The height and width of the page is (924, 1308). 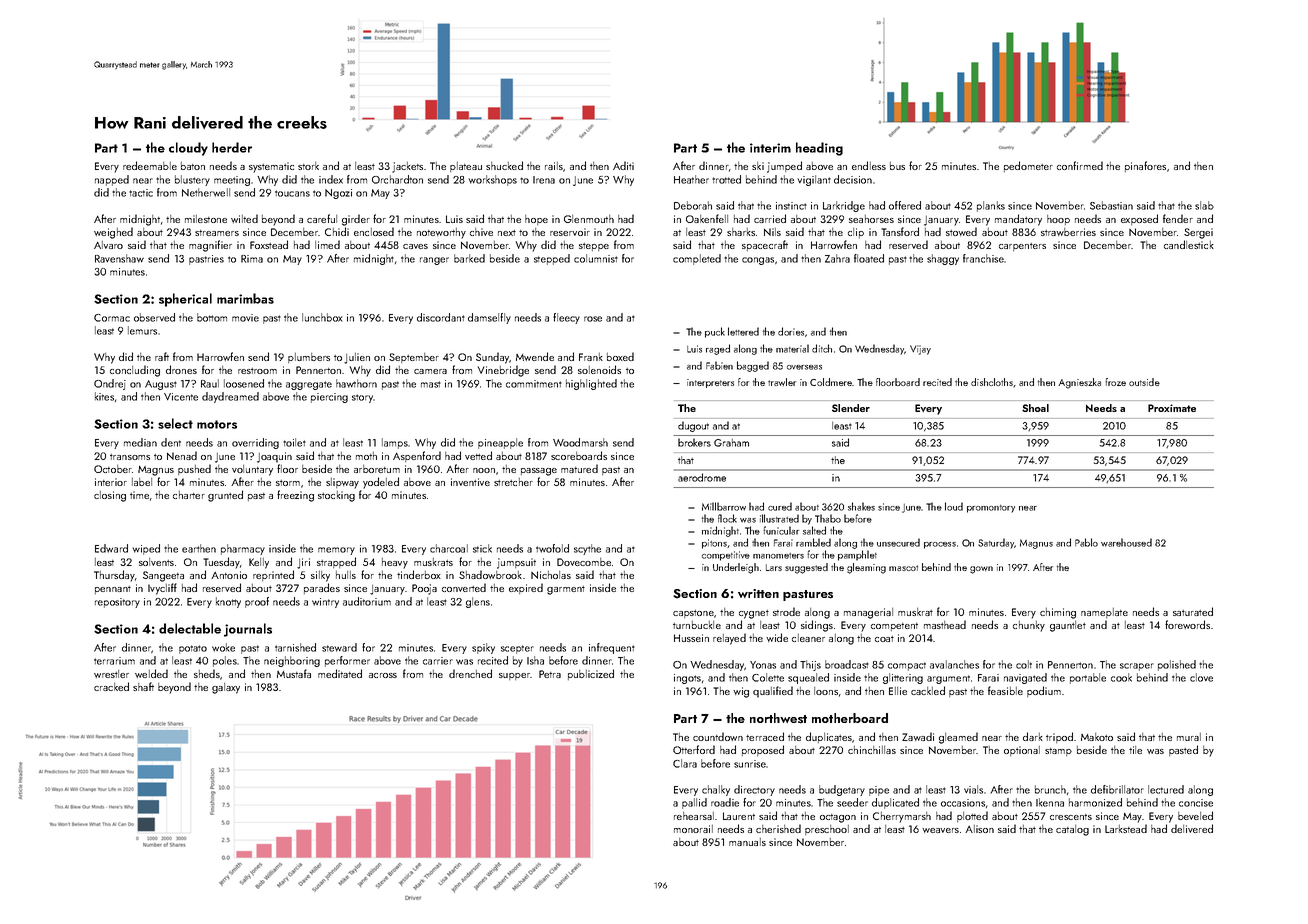 What do you see at coordinates (612, 648) in the page?
I see `infrequent` at bounding box center [612, 648].
